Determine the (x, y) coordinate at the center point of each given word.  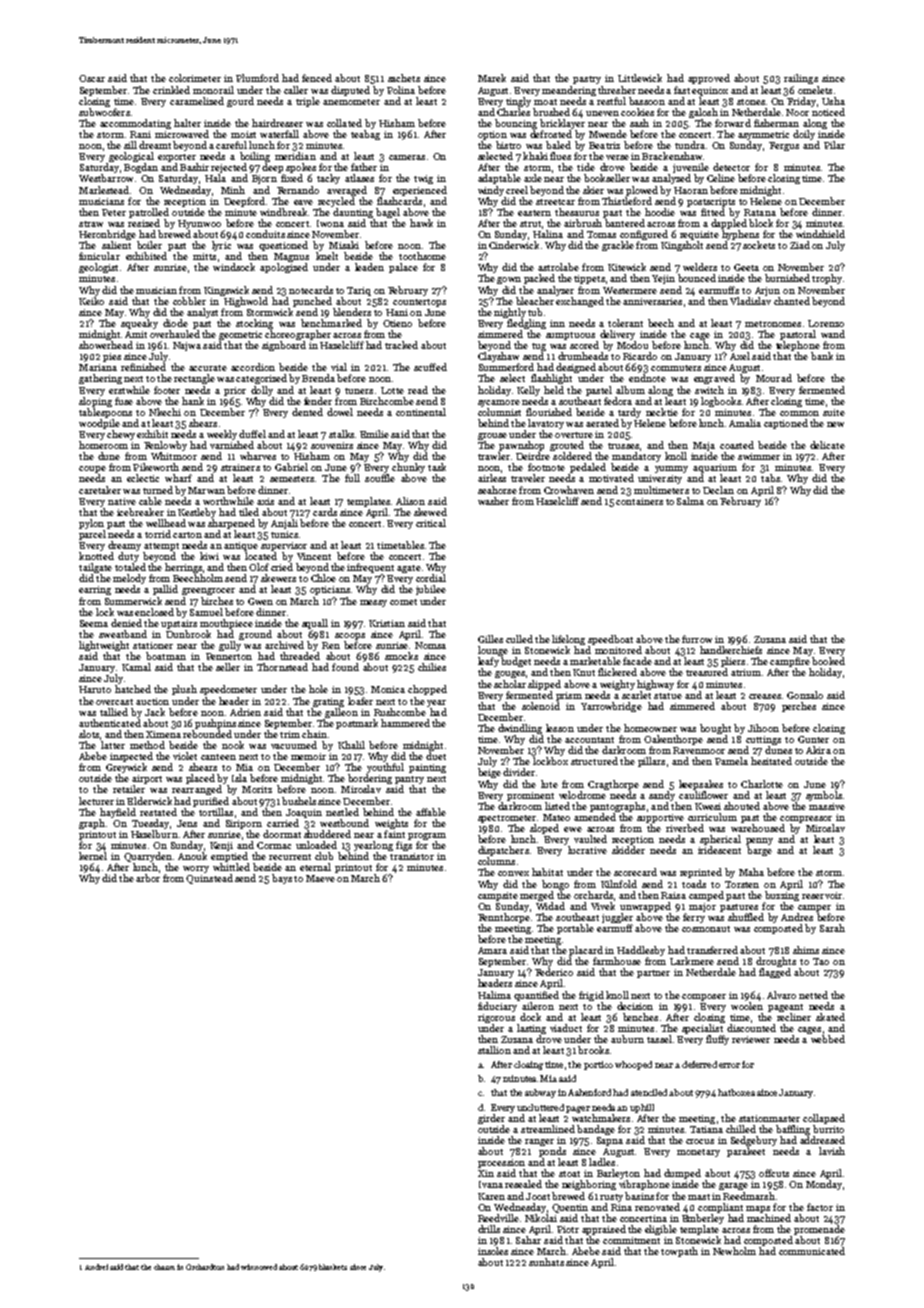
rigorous (496, 1018)
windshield (820, 234)
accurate (208, 368)
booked (828, 661)
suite (834, 412)
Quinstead (209, 879)
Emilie (374, 434)
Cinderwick (514, 245)
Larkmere (692, 961)
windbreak (283, 212)
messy (373, 603)
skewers (278, 578)
